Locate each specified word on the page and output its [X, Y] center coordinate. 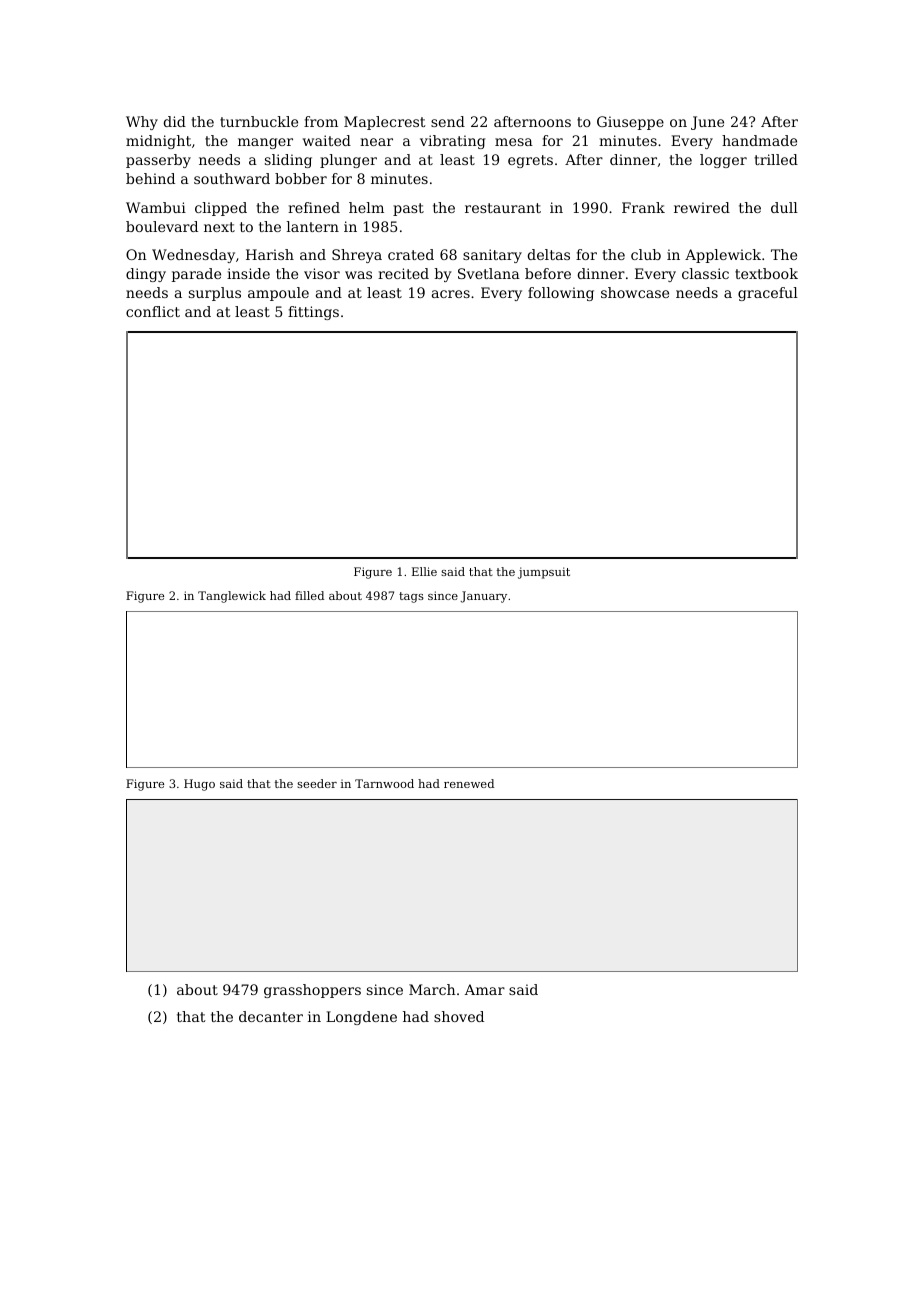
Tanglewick [232, 597]
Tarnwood [384, 783]
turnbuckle [259, 121]
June [707, 123]
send [448, 121]
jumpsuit [544, 573]
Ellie [424, 571]
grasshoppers [312, 991]
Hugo [199, 785]
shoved [459, 1016]
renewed [469, 783]
